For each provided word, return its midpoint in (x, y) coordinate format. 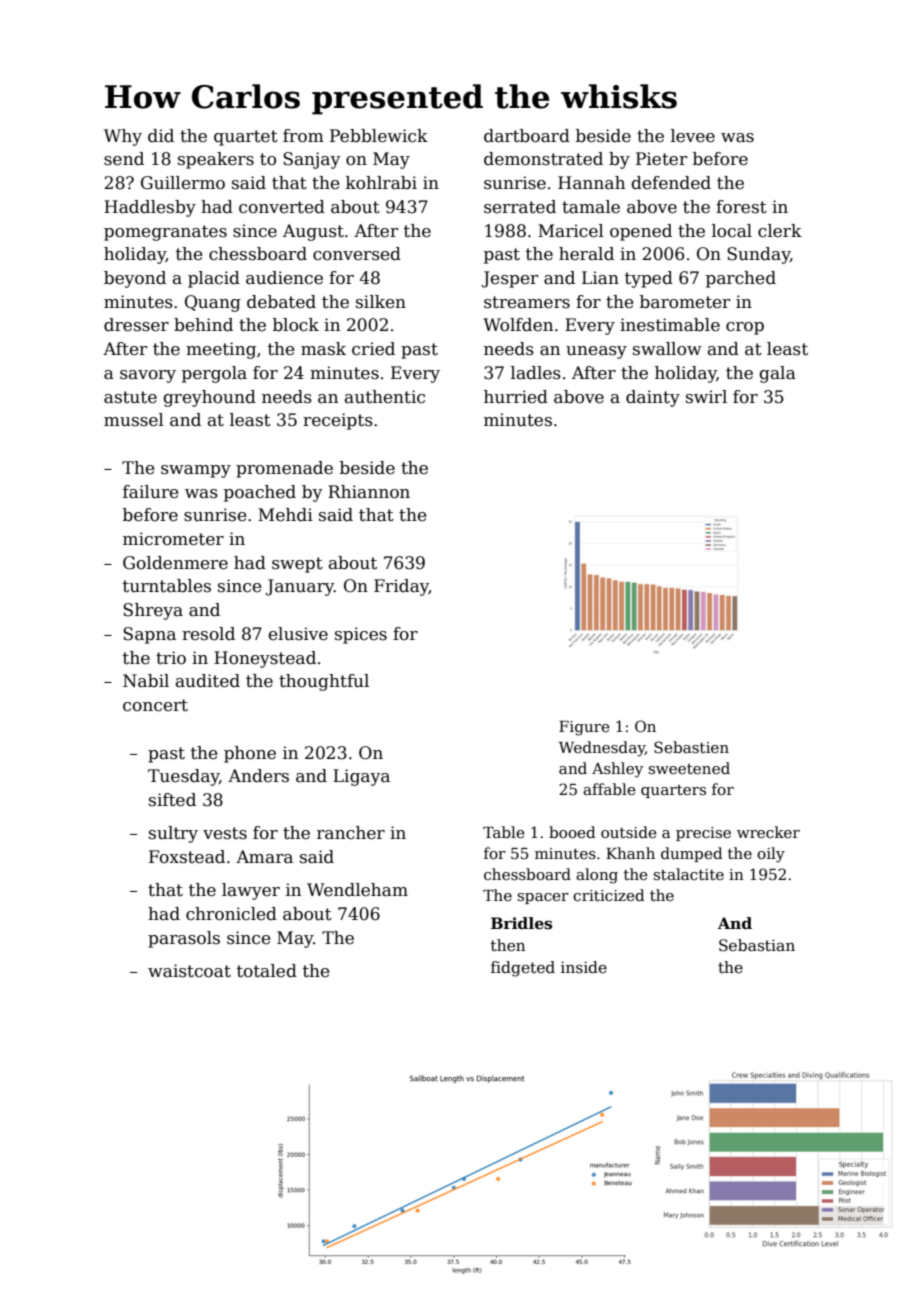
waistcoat (189, 971)
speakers (216, 160)
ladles (536, 373)
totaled (267, 971)
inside (584, 967)
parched (741, 279)
